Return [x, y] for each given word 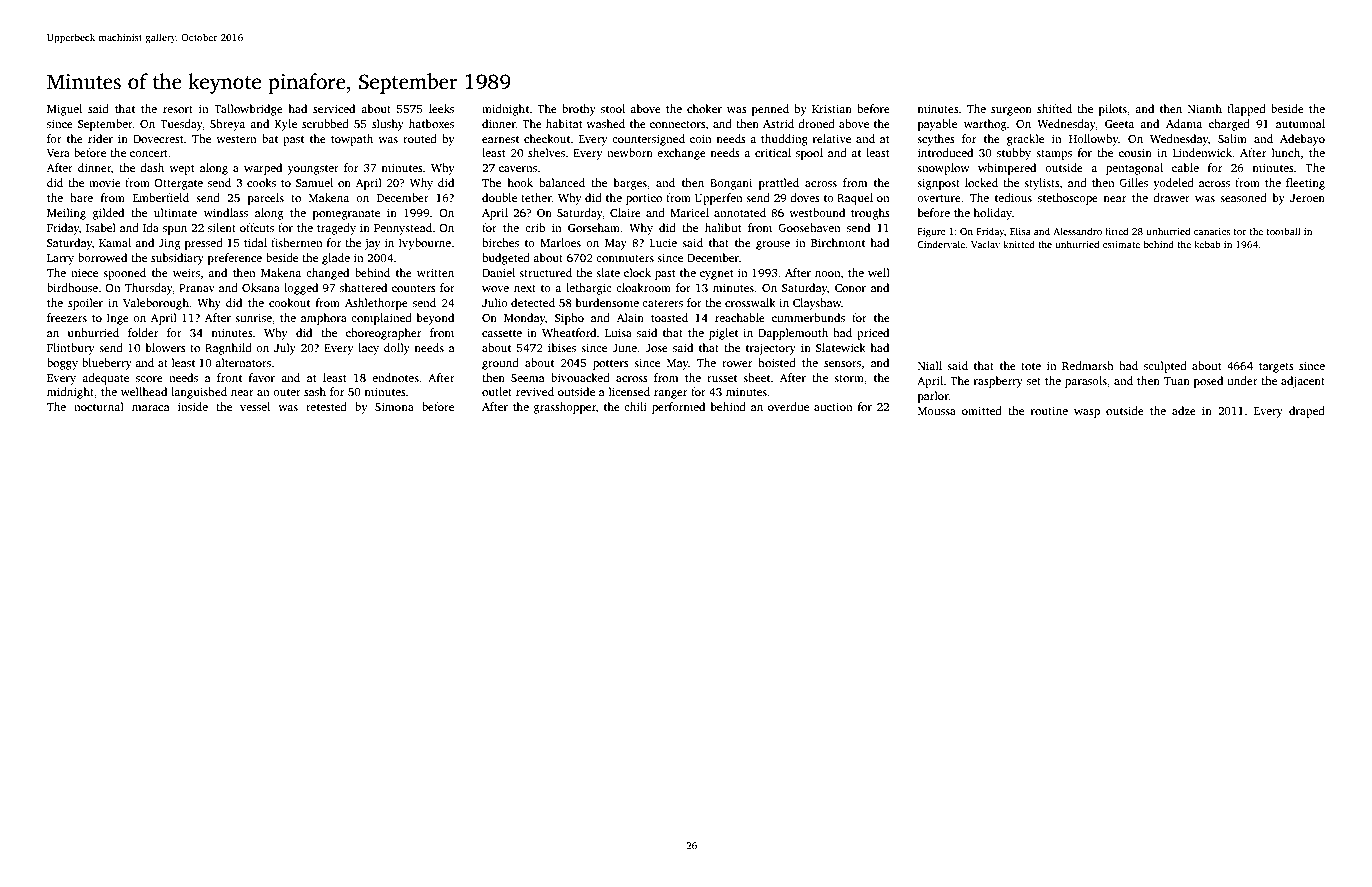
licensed [629, 391]
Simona [394, 406]
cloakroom [643, 287]
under [1242, 380]
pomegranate [346, 215]
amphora [324, 319]
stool [613, 108]
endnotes [395, 377]
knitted [1019, 244]
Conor [850, 288]
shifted [1054, 108]
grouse [773, 245]
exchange [681, 154]
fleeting [1305, 184]
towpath [352, 140]
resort [178, 109]
